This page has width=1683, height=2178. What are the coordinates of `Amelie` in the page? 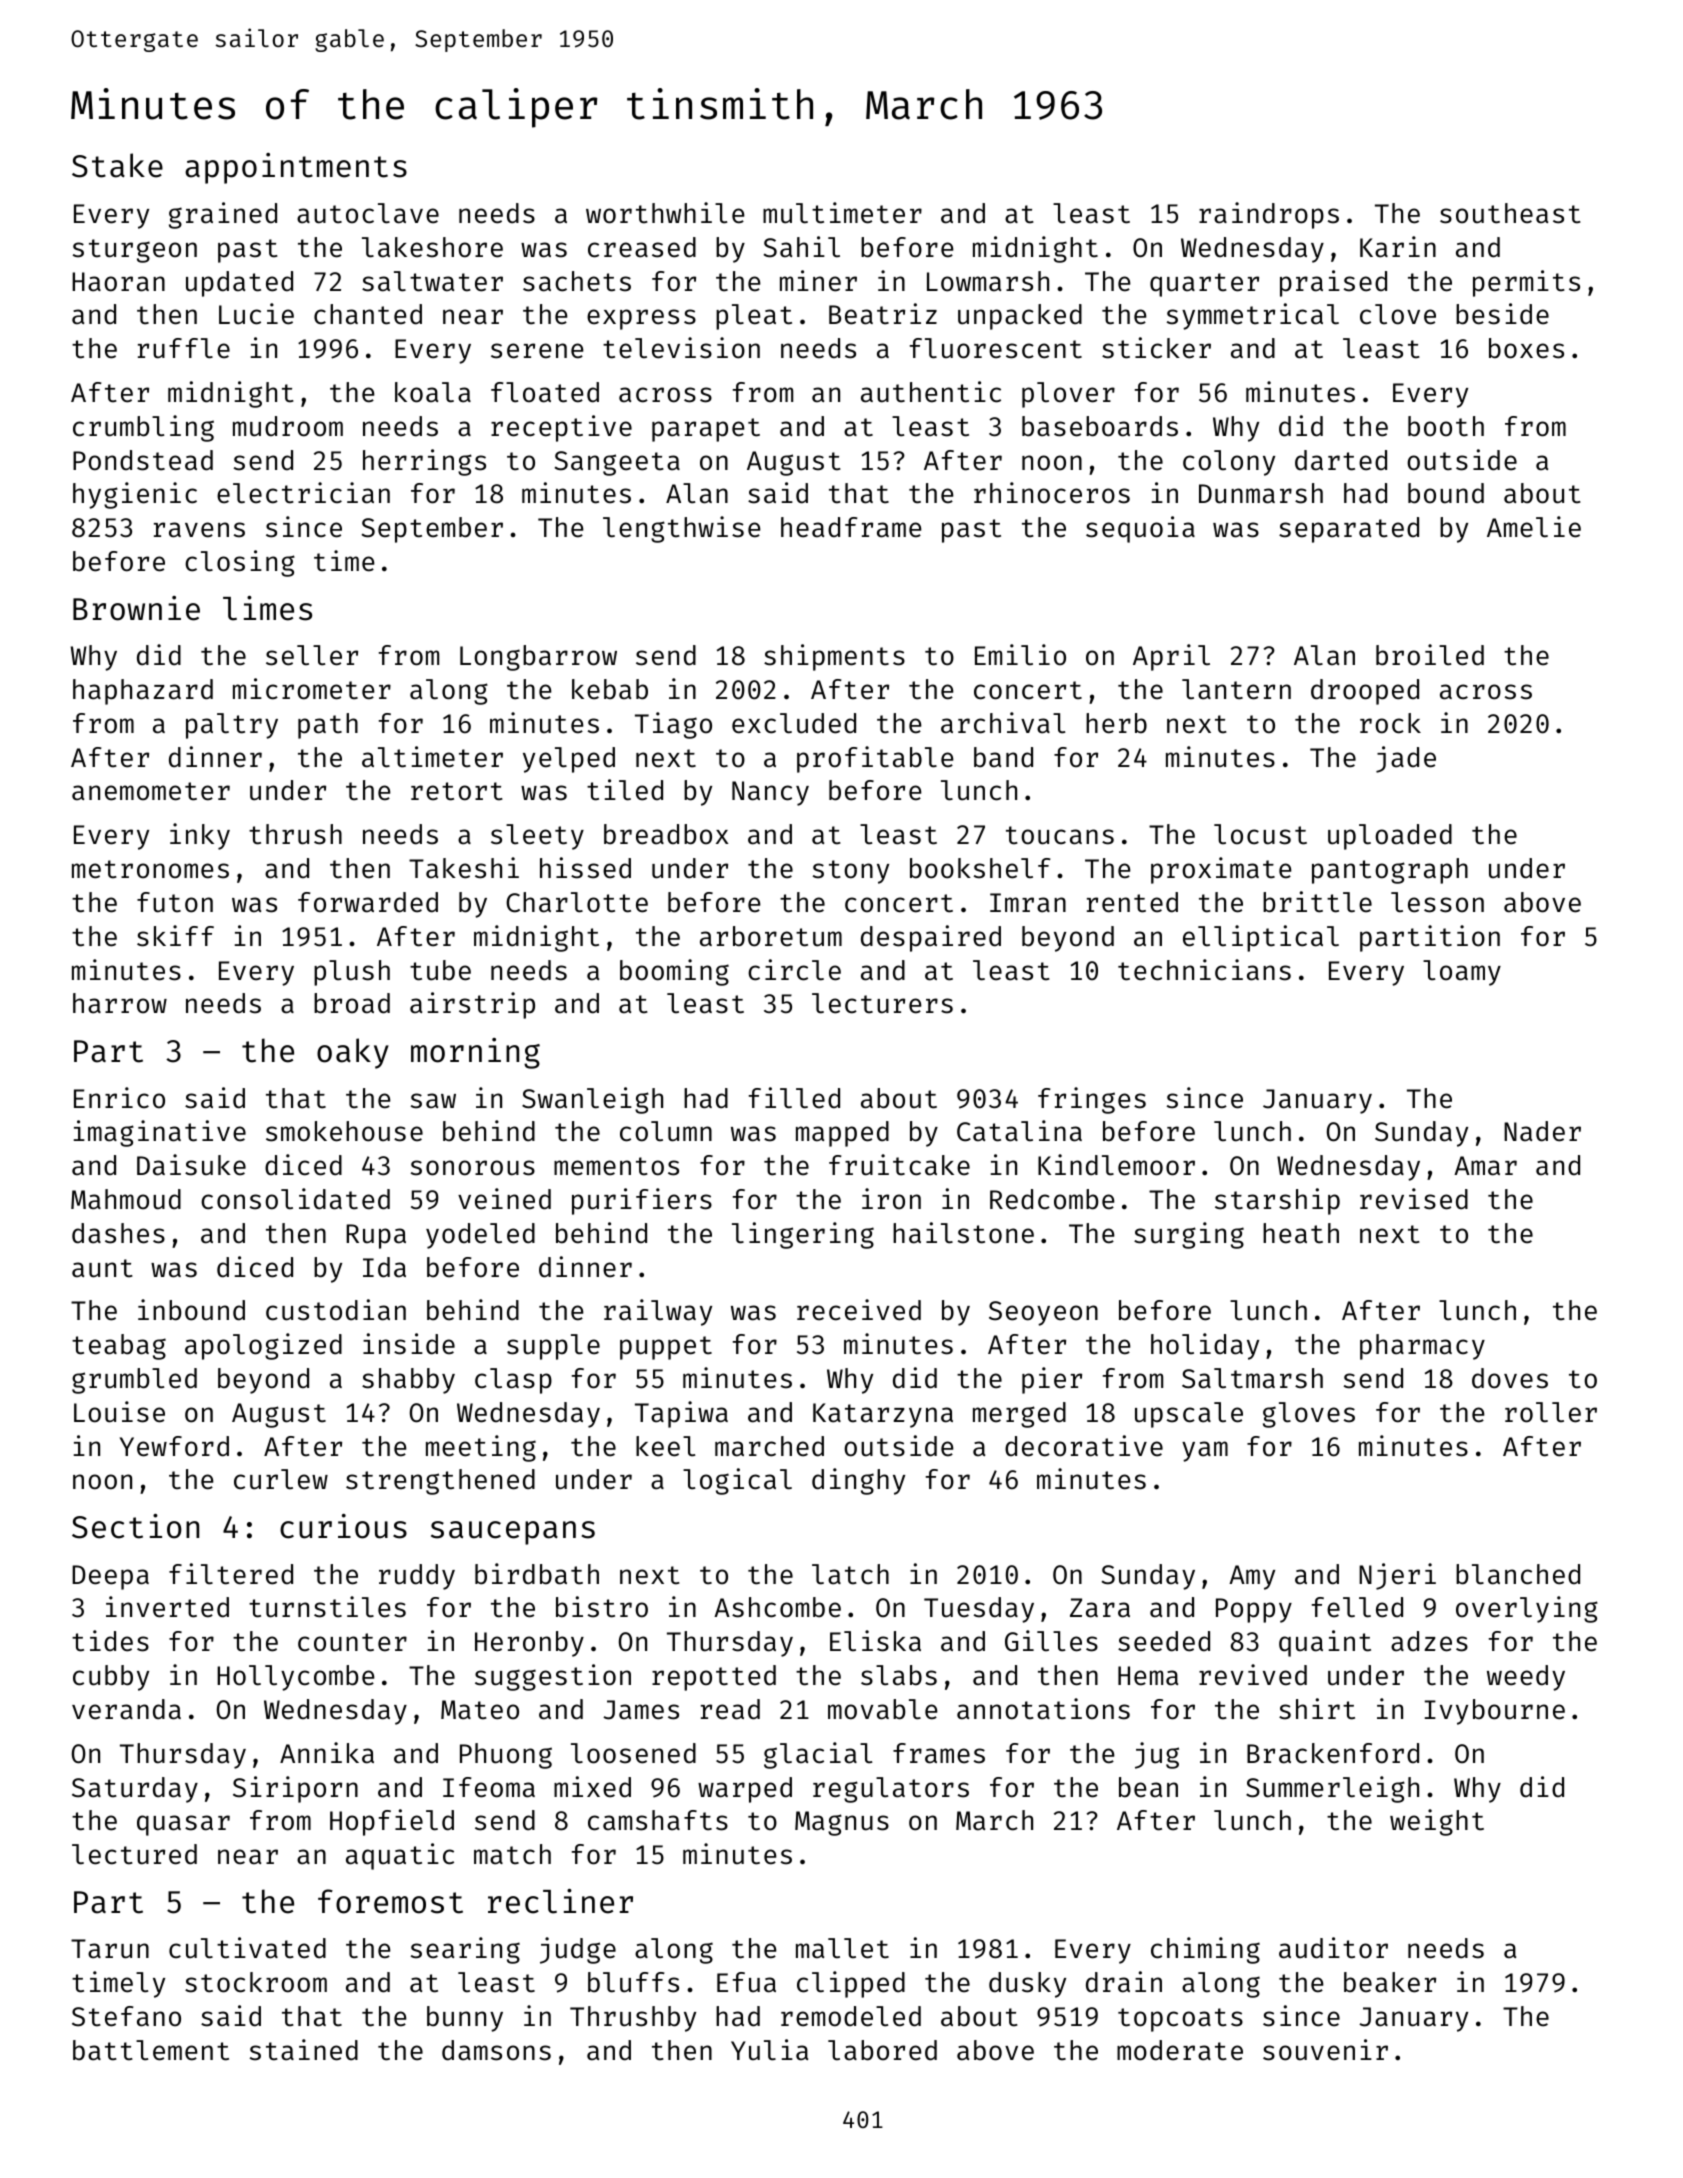 It's located at (1534, 527).
